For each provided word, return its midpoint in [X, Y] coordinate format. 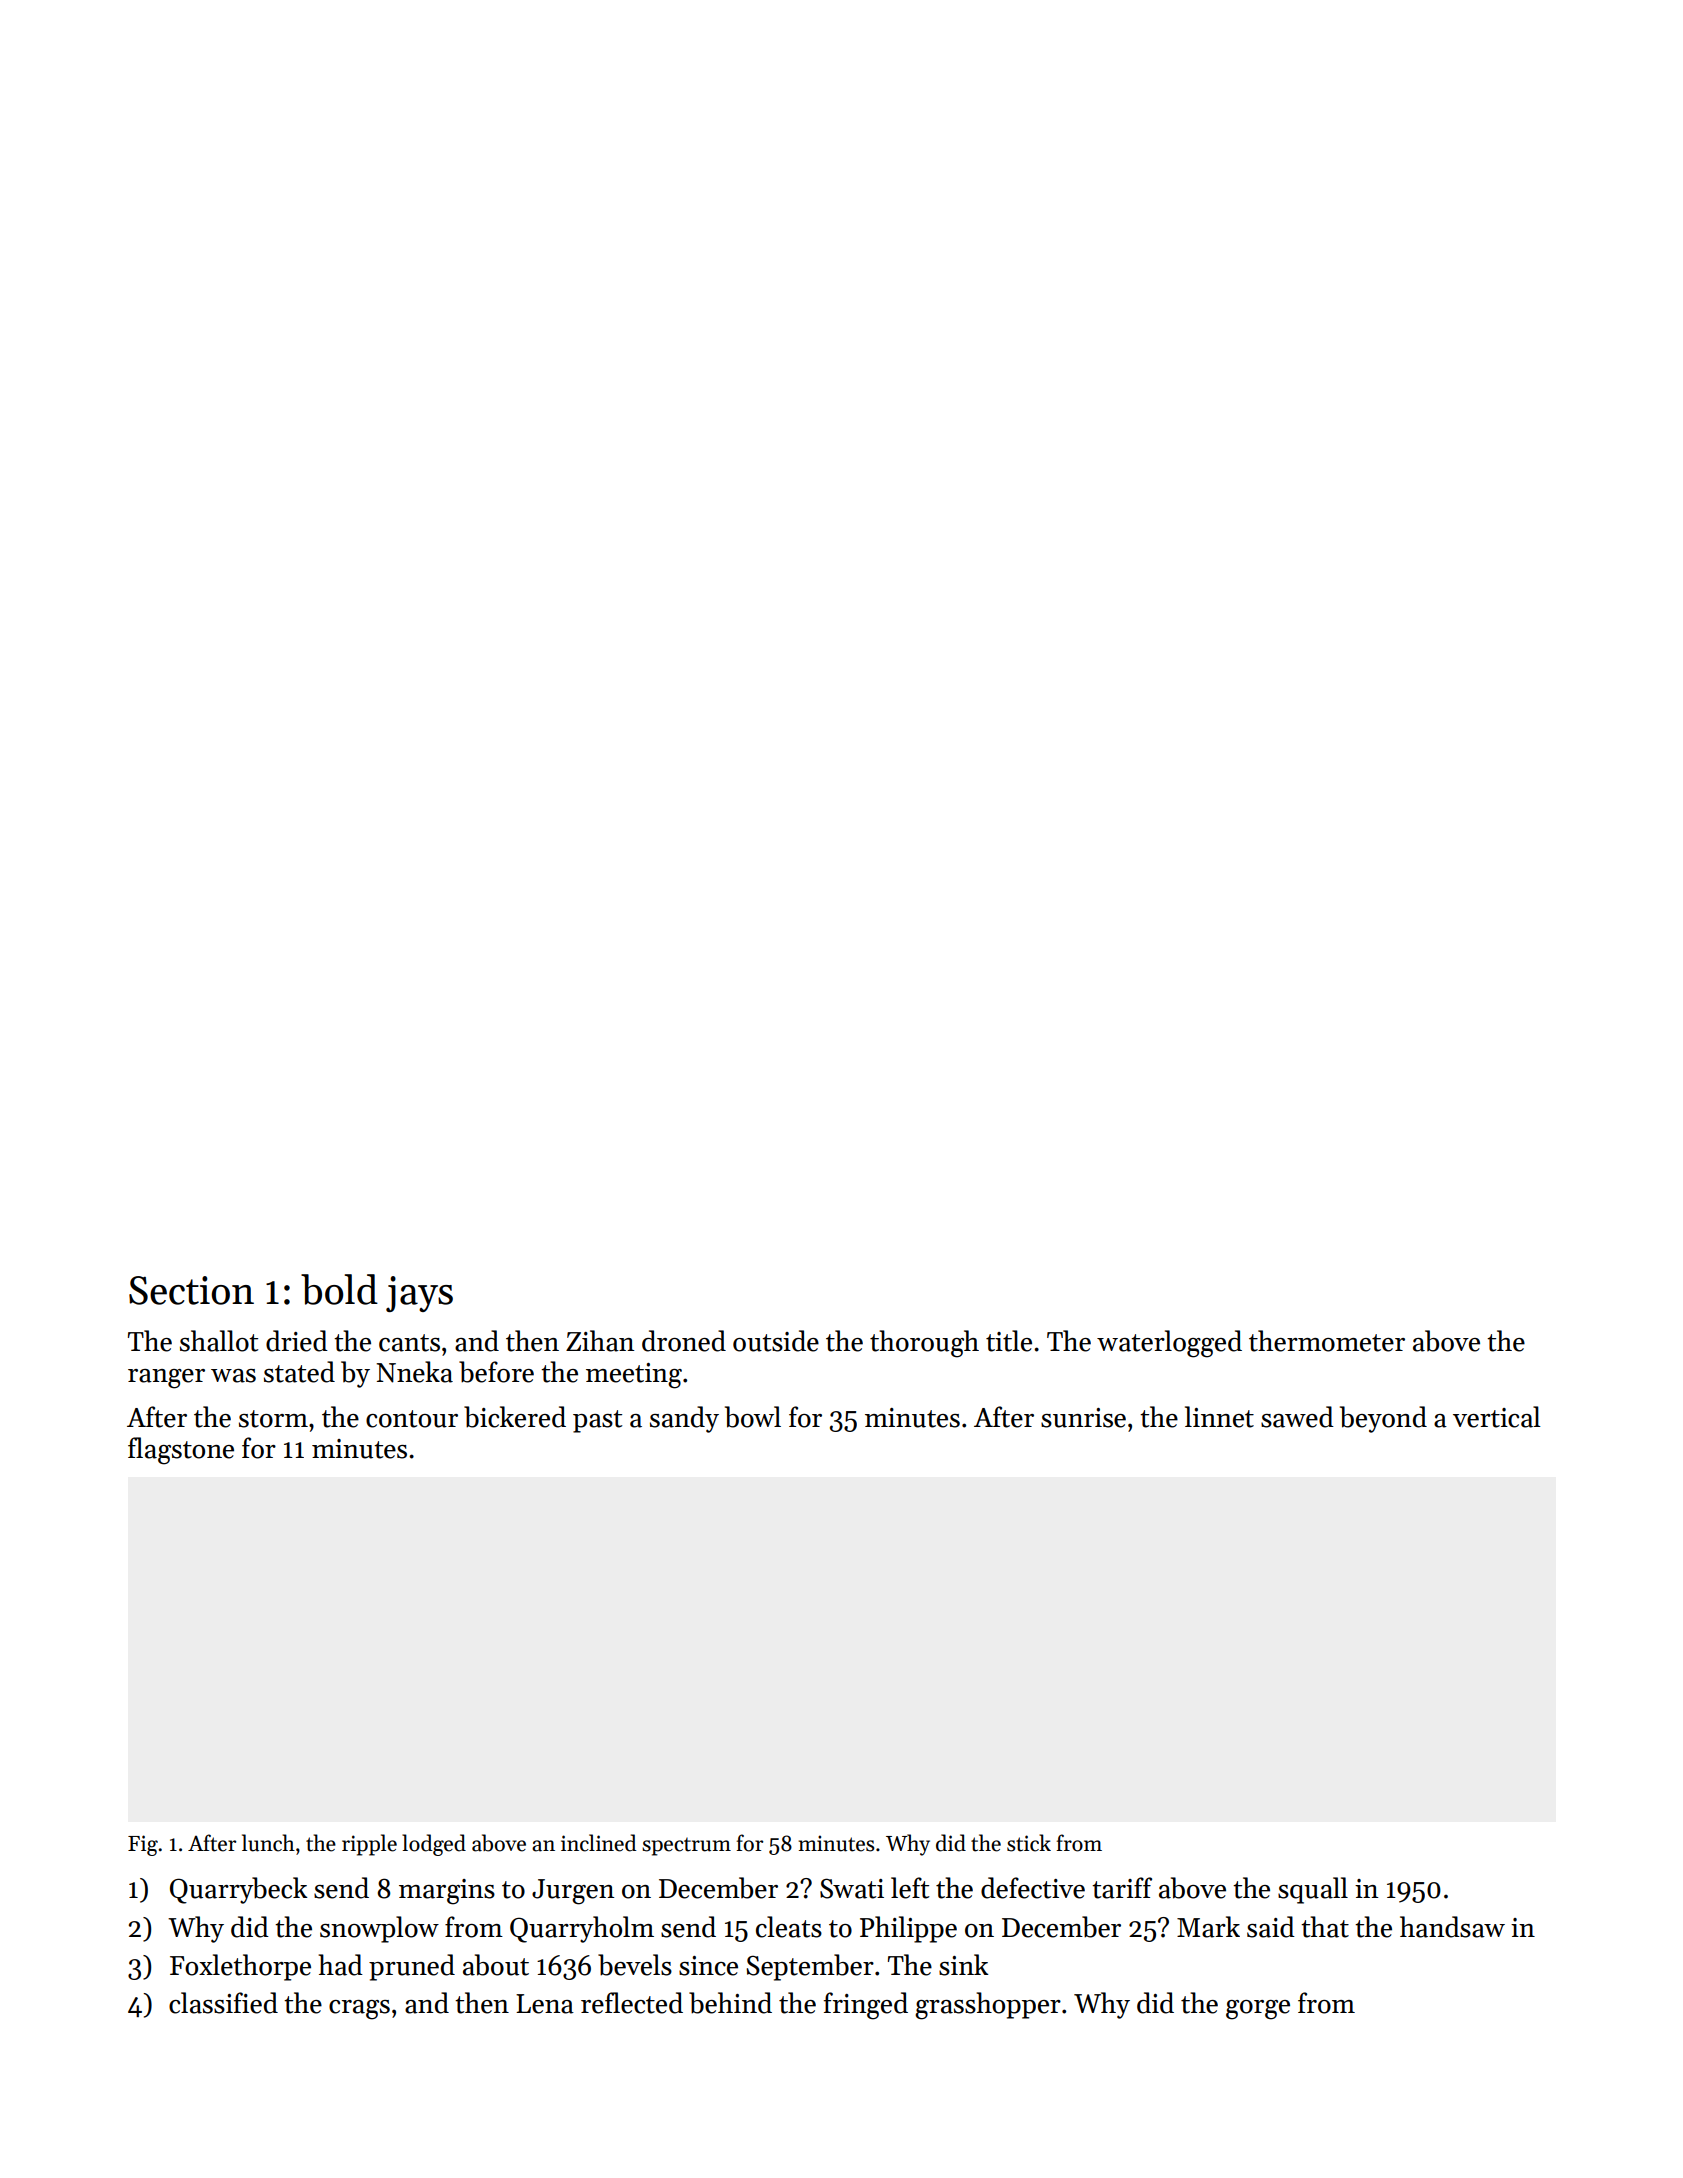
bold [339, 1289]
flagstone [181, 1451]
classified [223, 2003]
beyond [1383, 1419]
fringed [866, 2006]
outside [776, 1341]
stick [1029, 1843]
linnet [1219, 1417]
